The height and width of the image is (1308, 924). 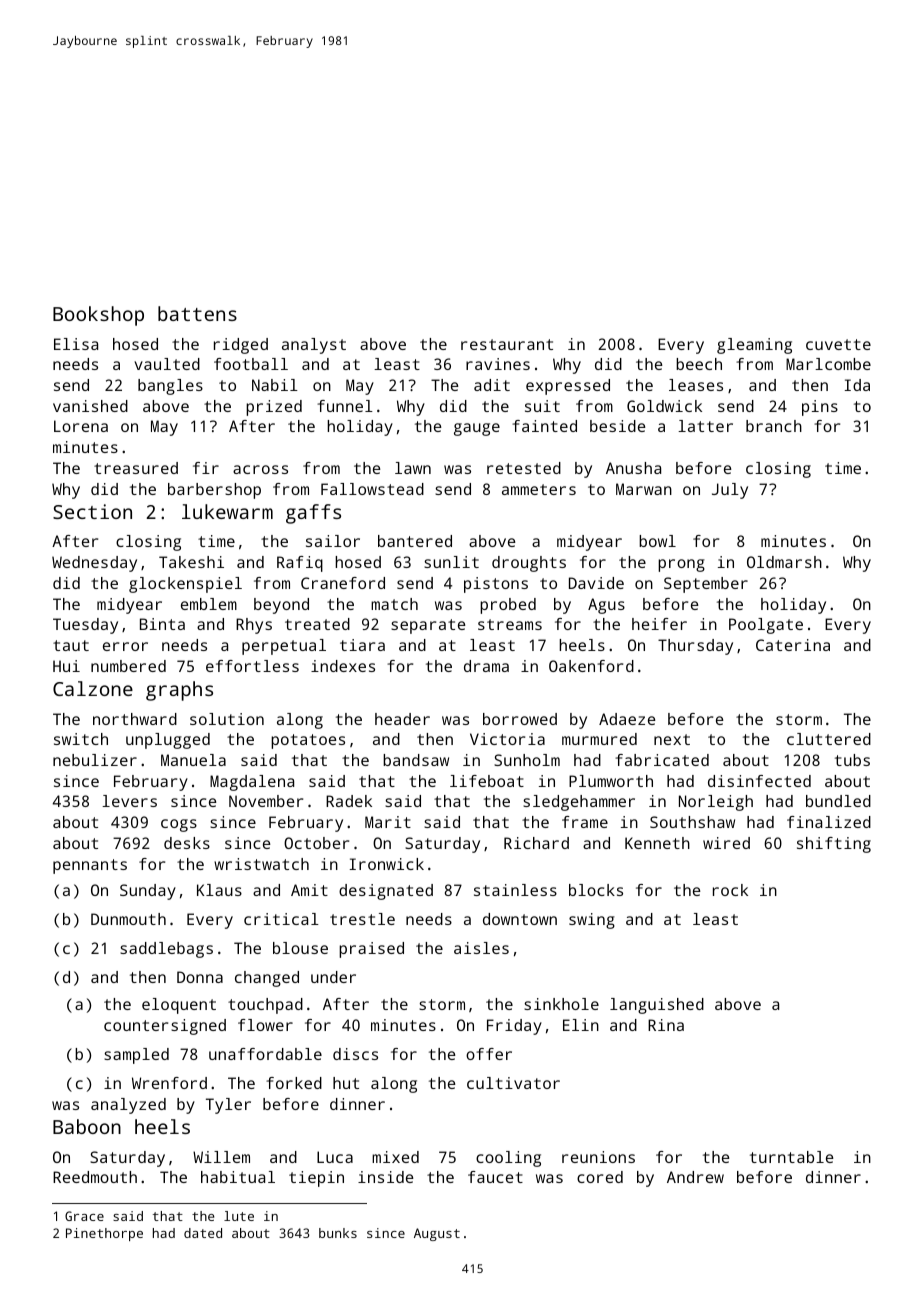 I want to click on October, so click(x=316, y=843).
